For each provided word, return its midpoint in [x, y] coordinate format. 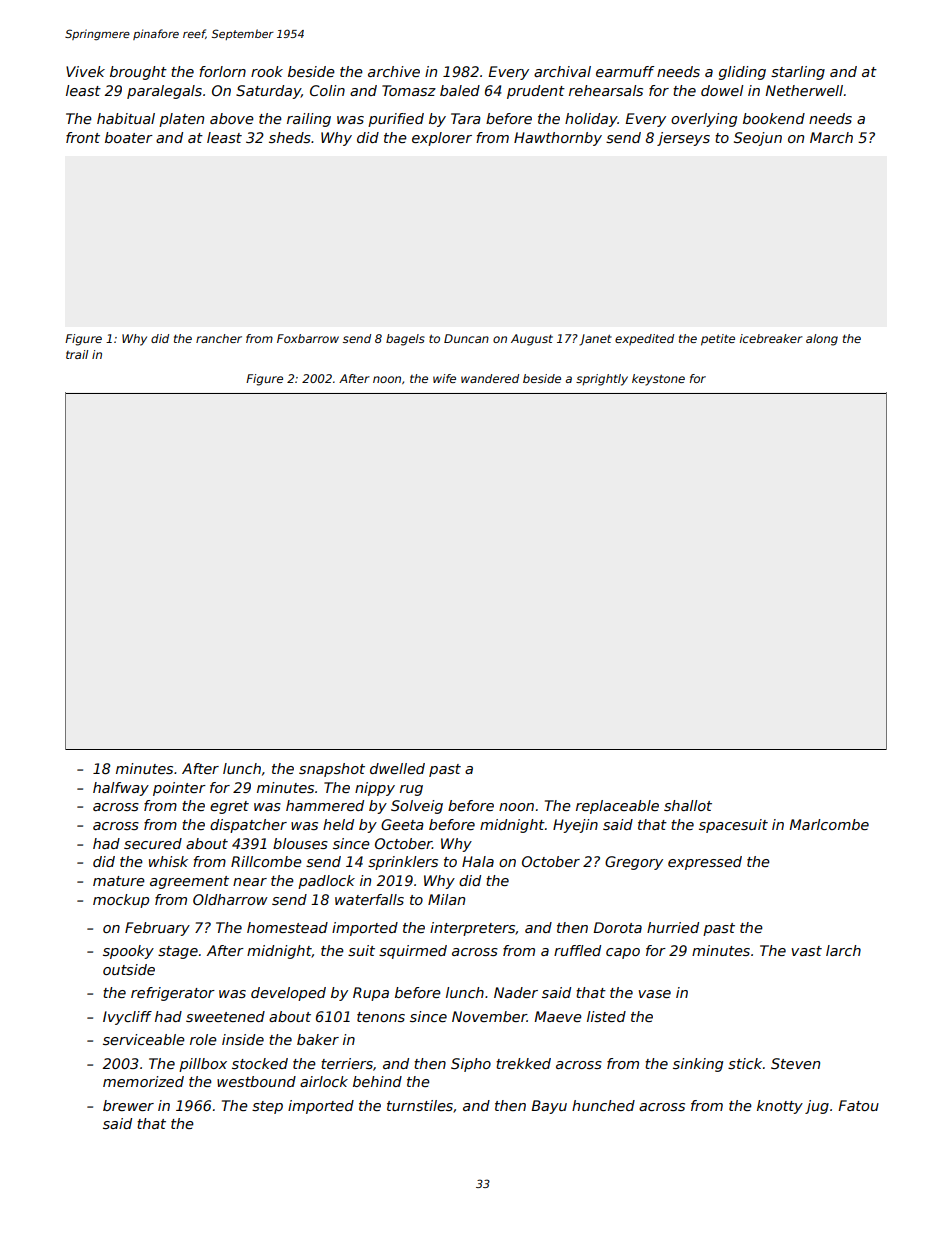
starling [798, 73]
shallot [688, 805]
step [267, 1107]
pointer [179, 789]
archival [562, 71]
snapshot [332, 770]
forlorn [222, 71]
